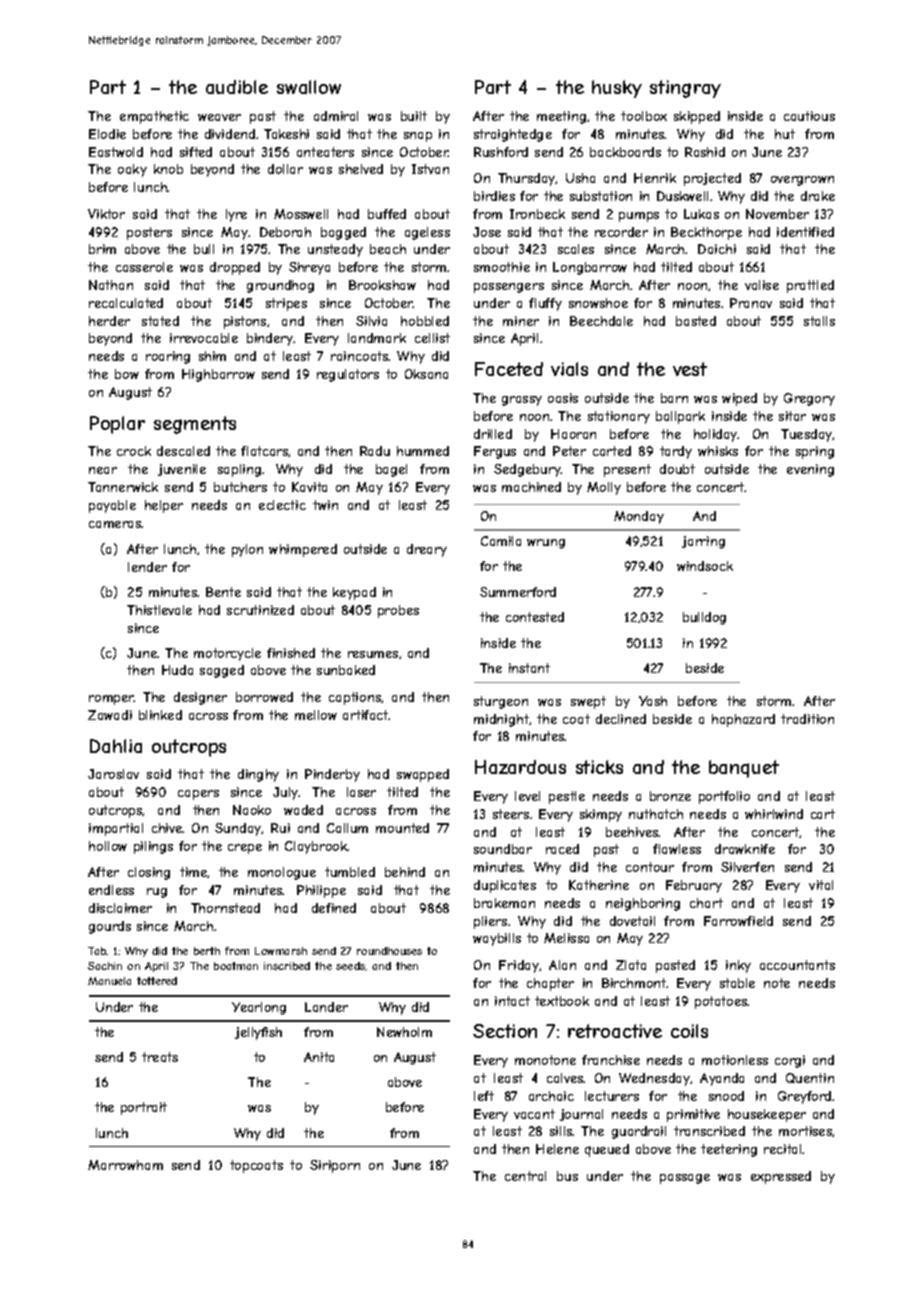 The image size is (924, 1314). Describe the element at coordinates (819, 321) in the screenshot. I see `stalls` at that location.
